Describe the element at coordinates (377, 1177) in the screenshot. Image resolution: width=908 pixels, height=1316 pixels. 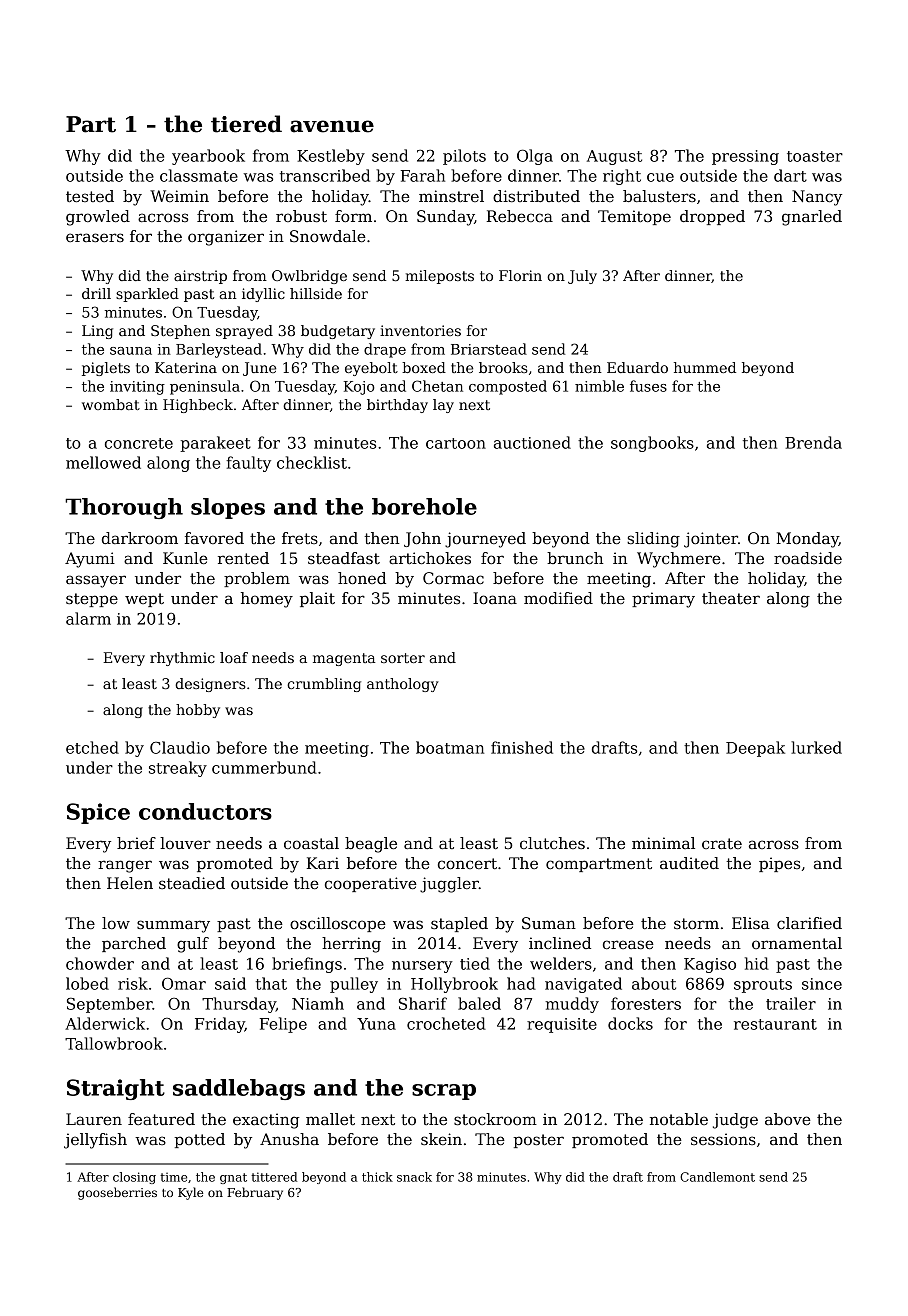
I see `thick` at that location.
